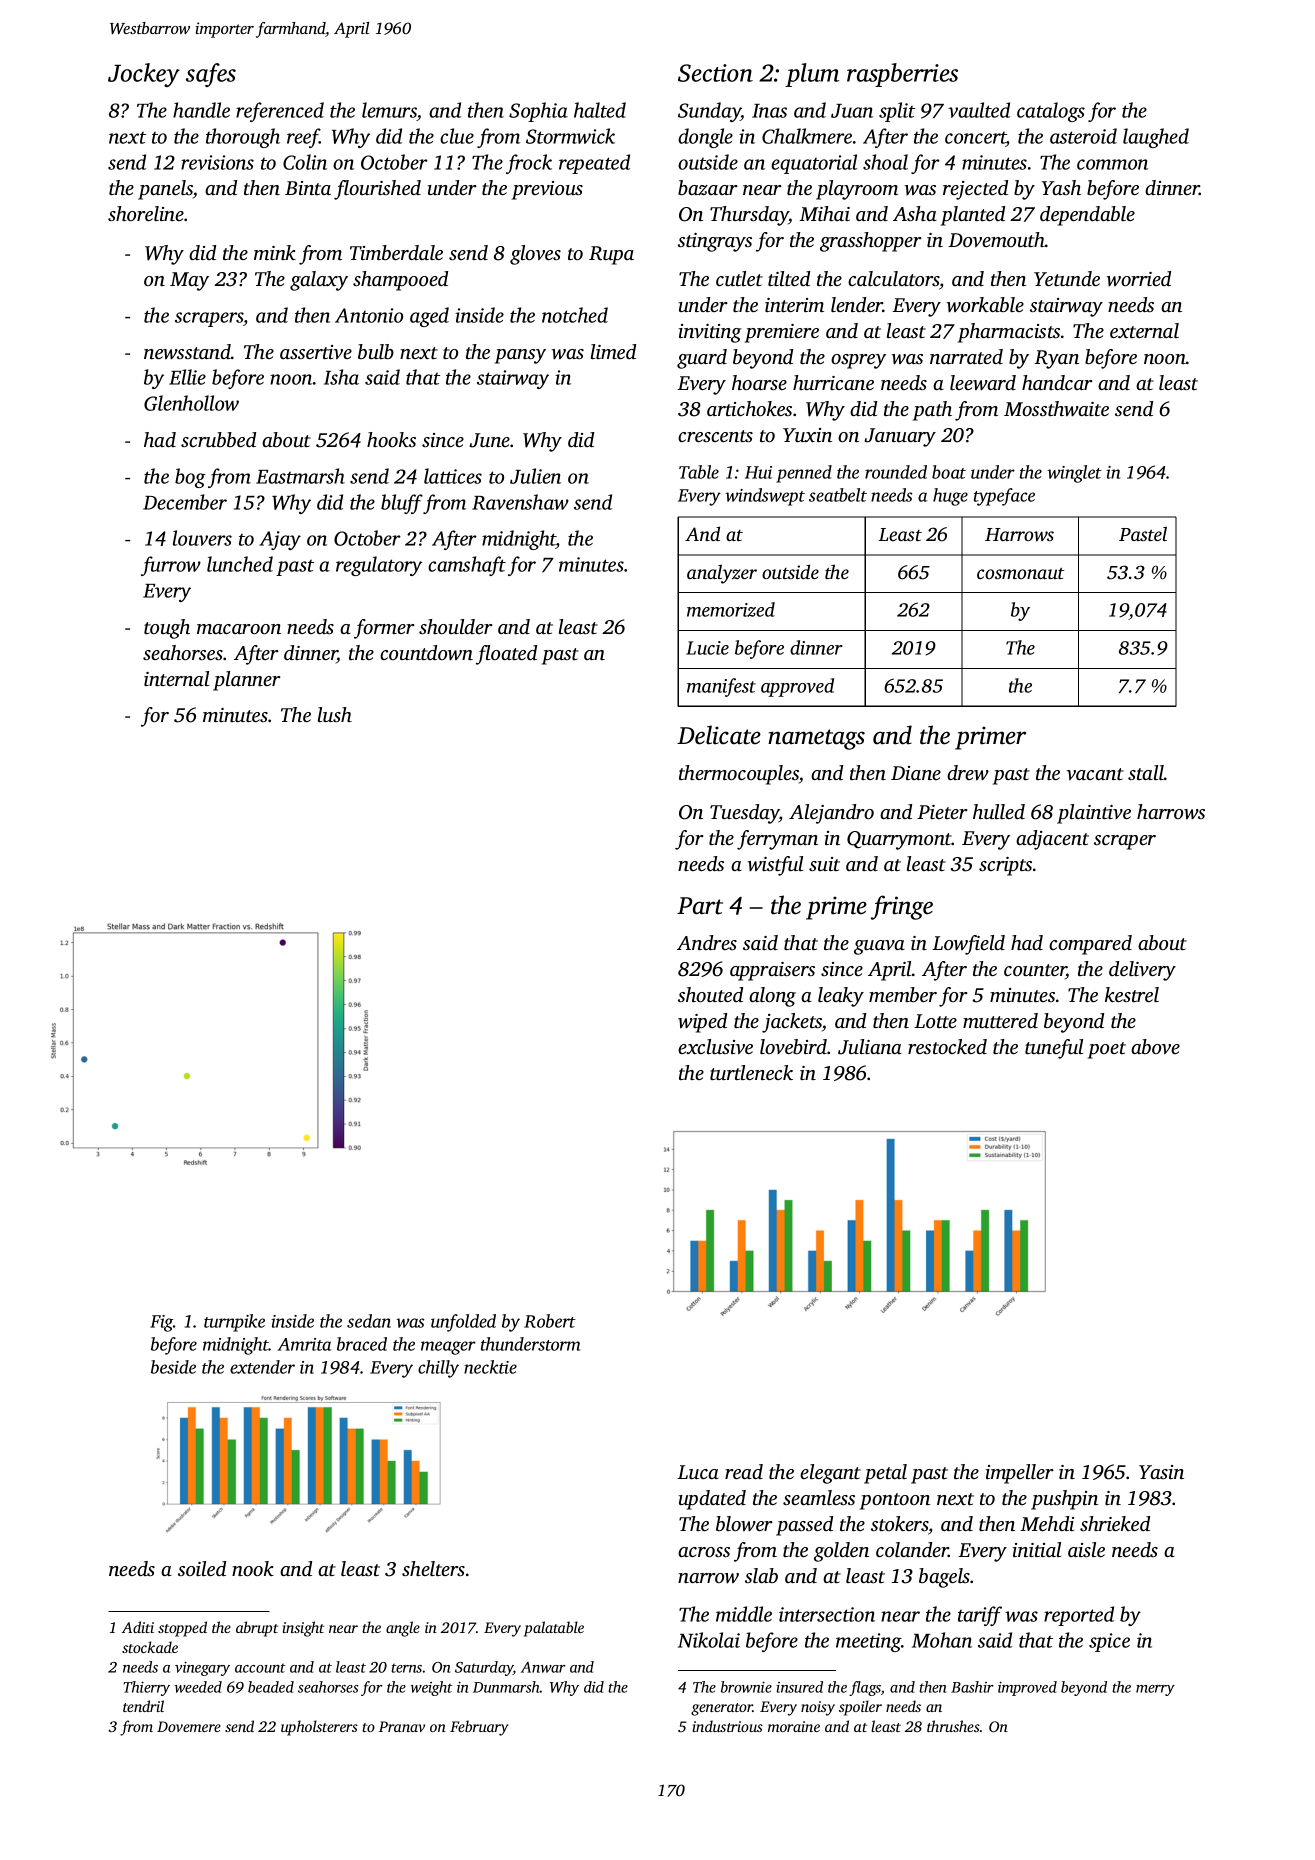 The height and width of the page is (1860, 1315). Describe the element at coordinates (520, 356) in the page. I see `pansy` at that location.
